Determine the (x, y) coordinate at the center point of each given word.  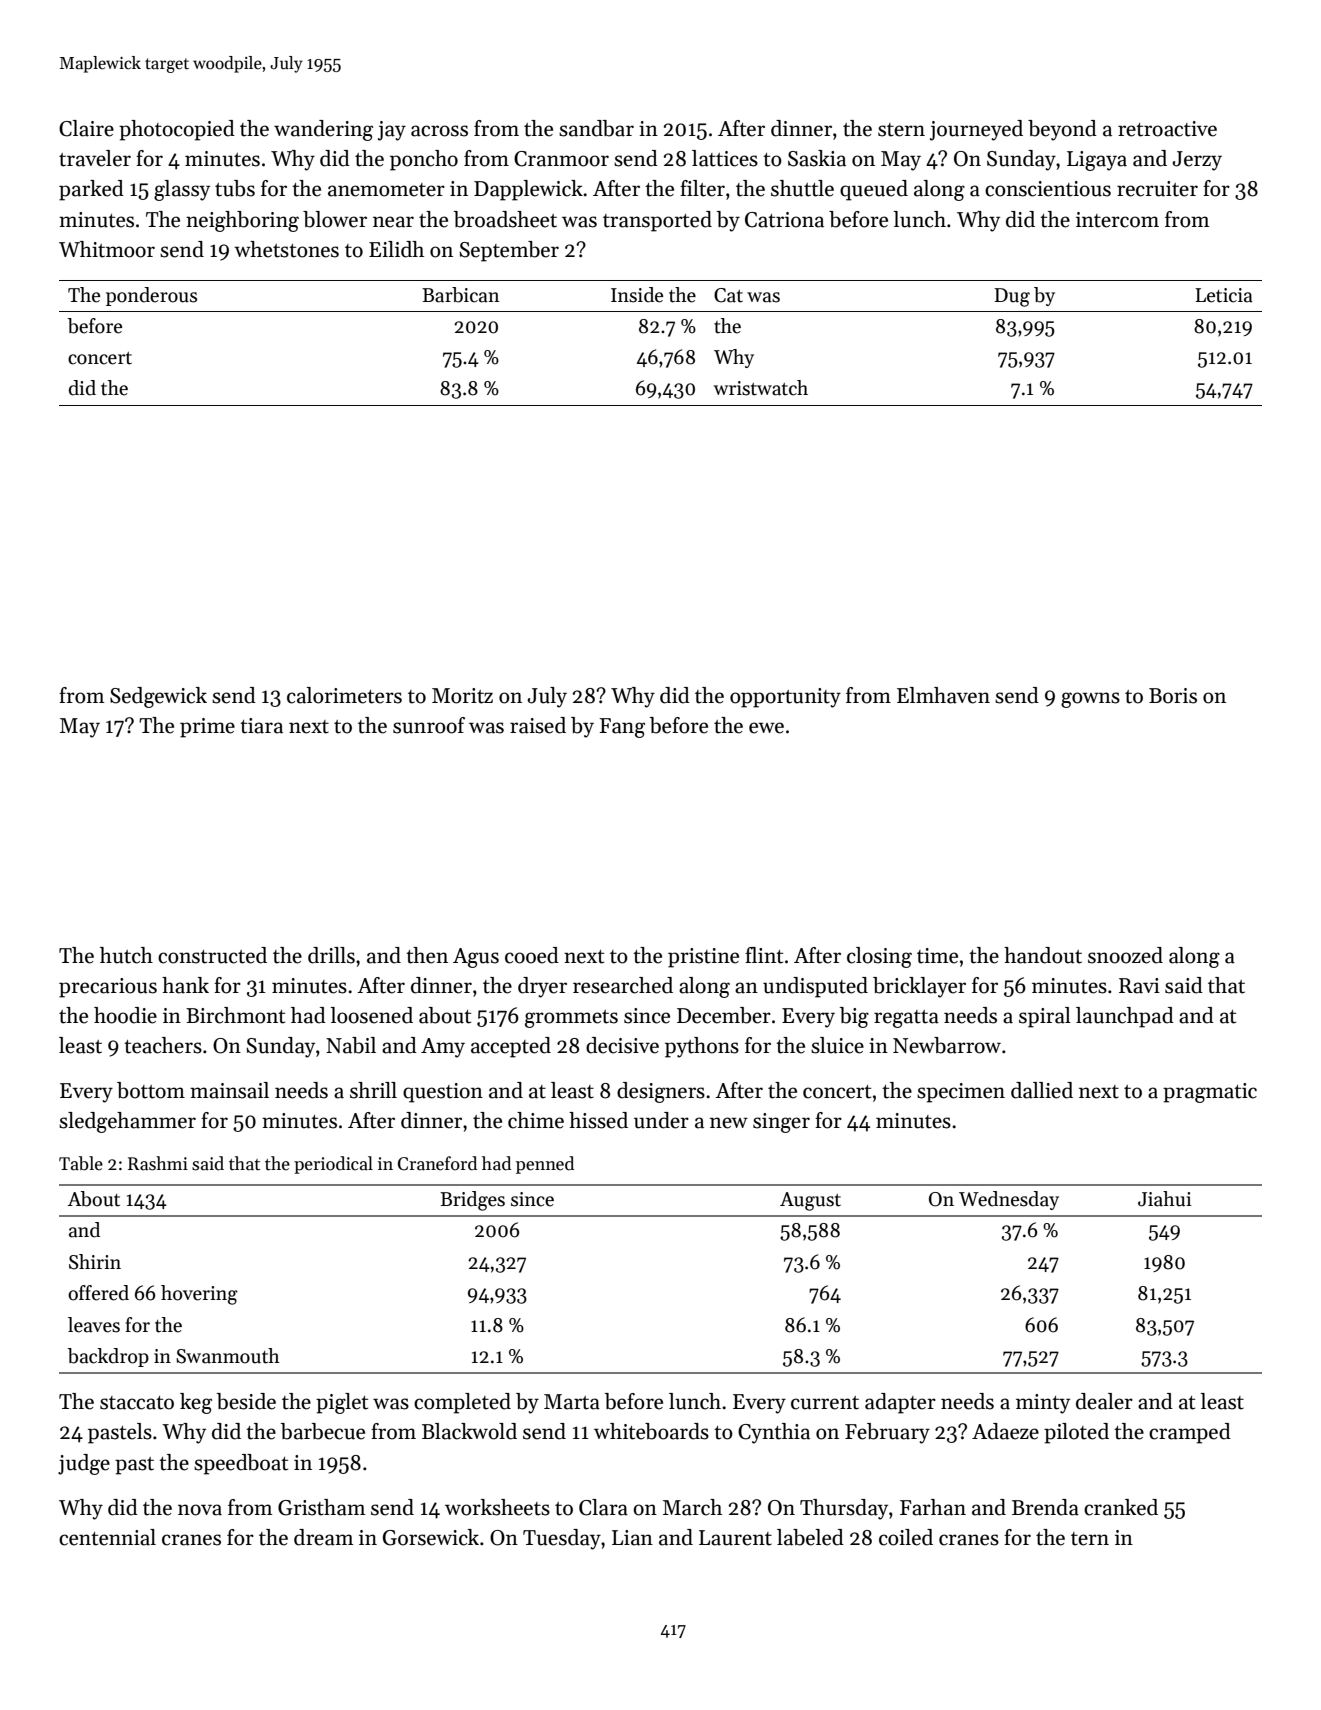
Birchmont (235, 1015)
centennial (107, 1537)
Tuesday (562, 1539)
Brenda (1045, 1507)
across (439, 131)
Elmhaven (943, 695)
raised (538, 725)
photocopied (177, 130)
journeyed (976, 130)
